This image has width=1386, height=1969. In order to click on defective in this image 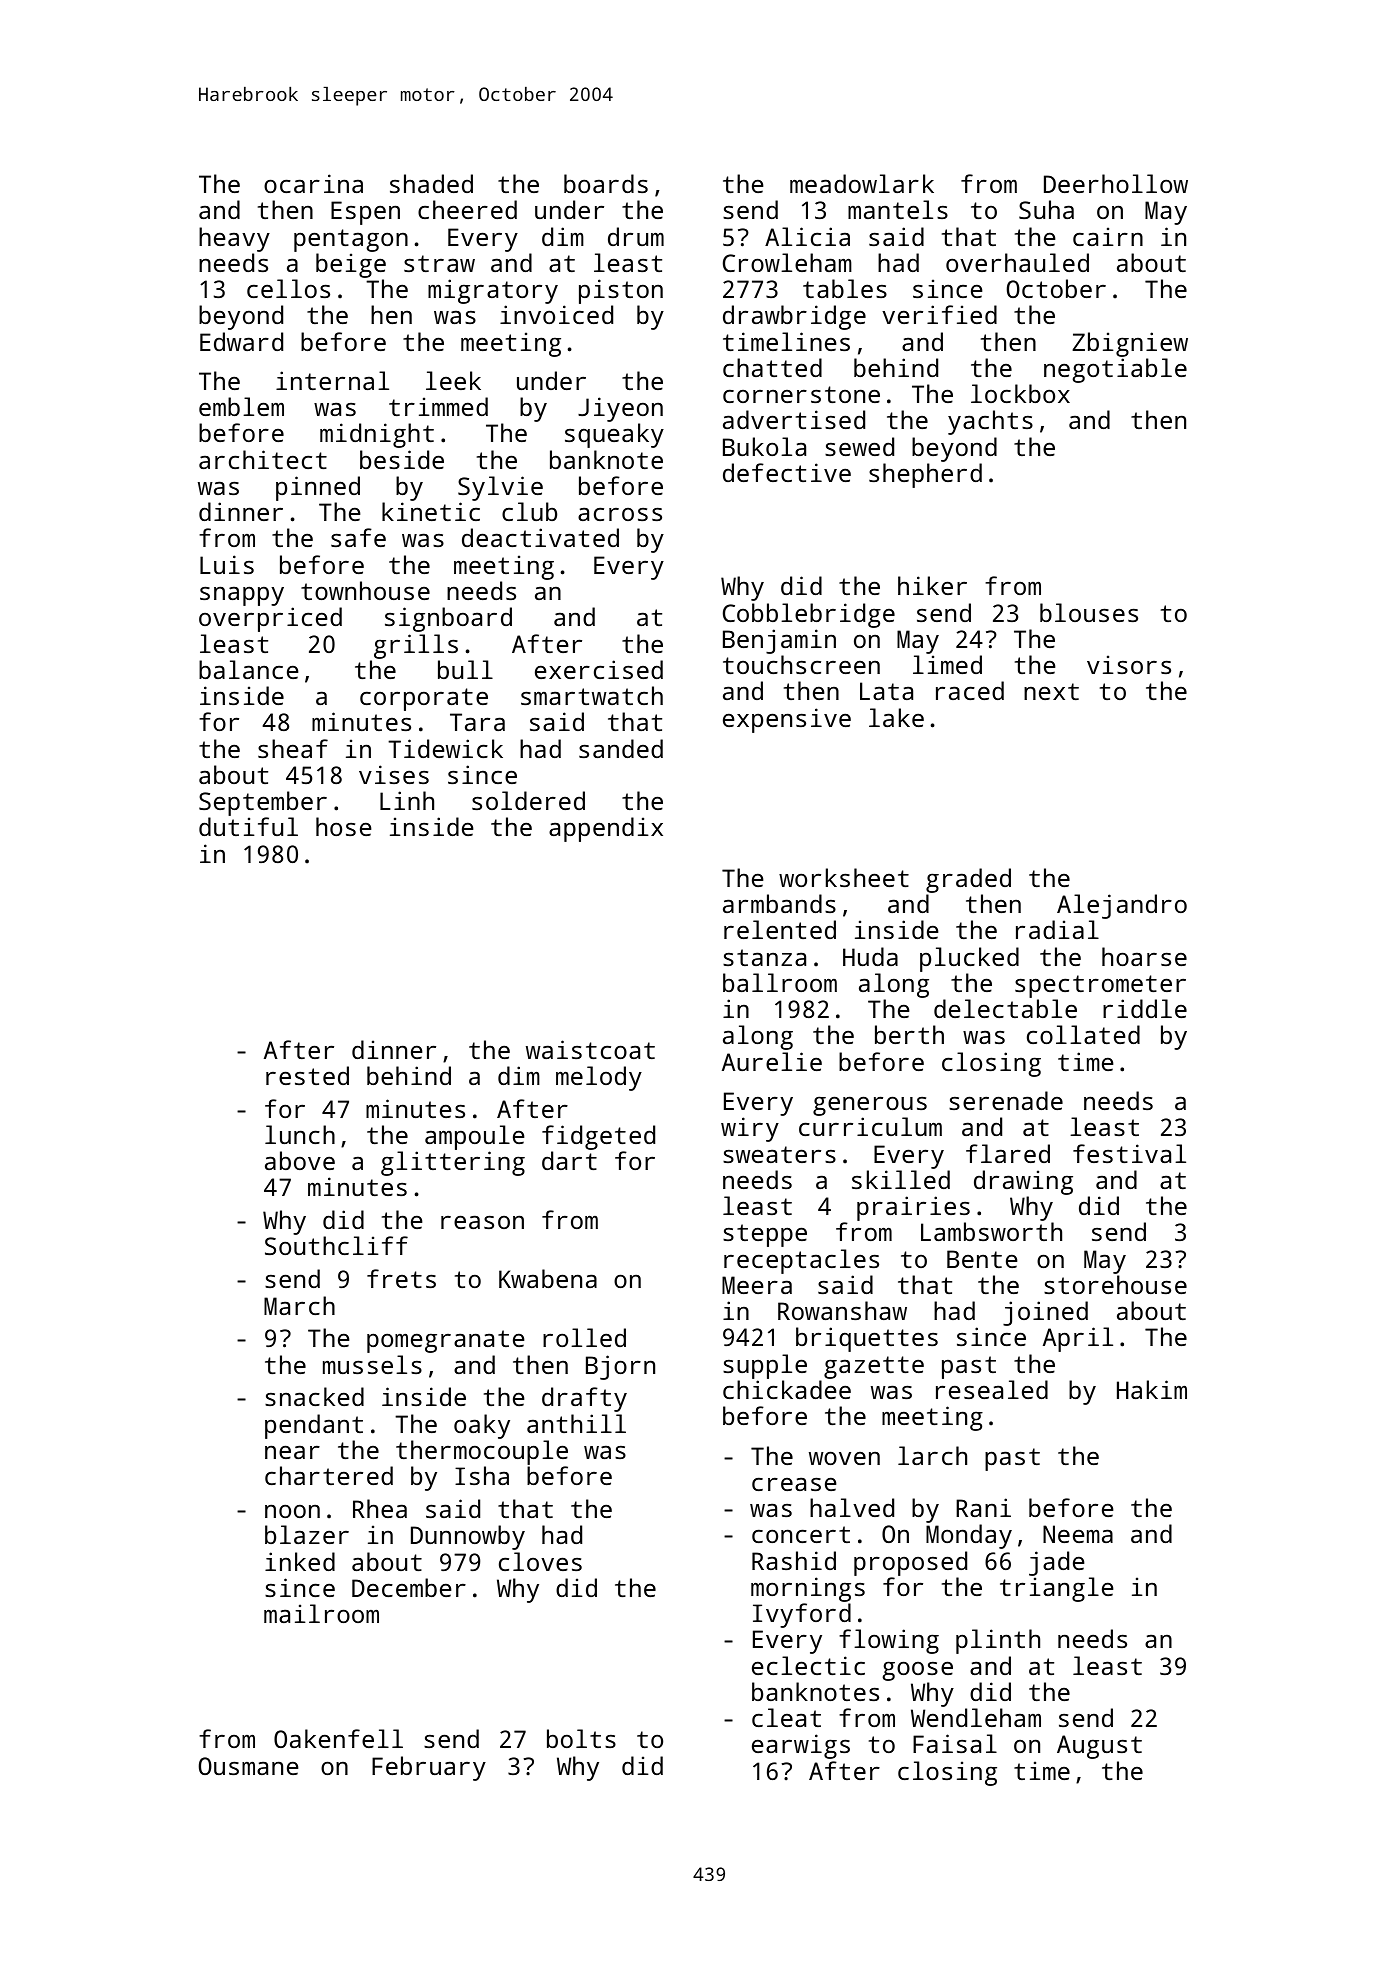, I will do `click(787, 472)`.
